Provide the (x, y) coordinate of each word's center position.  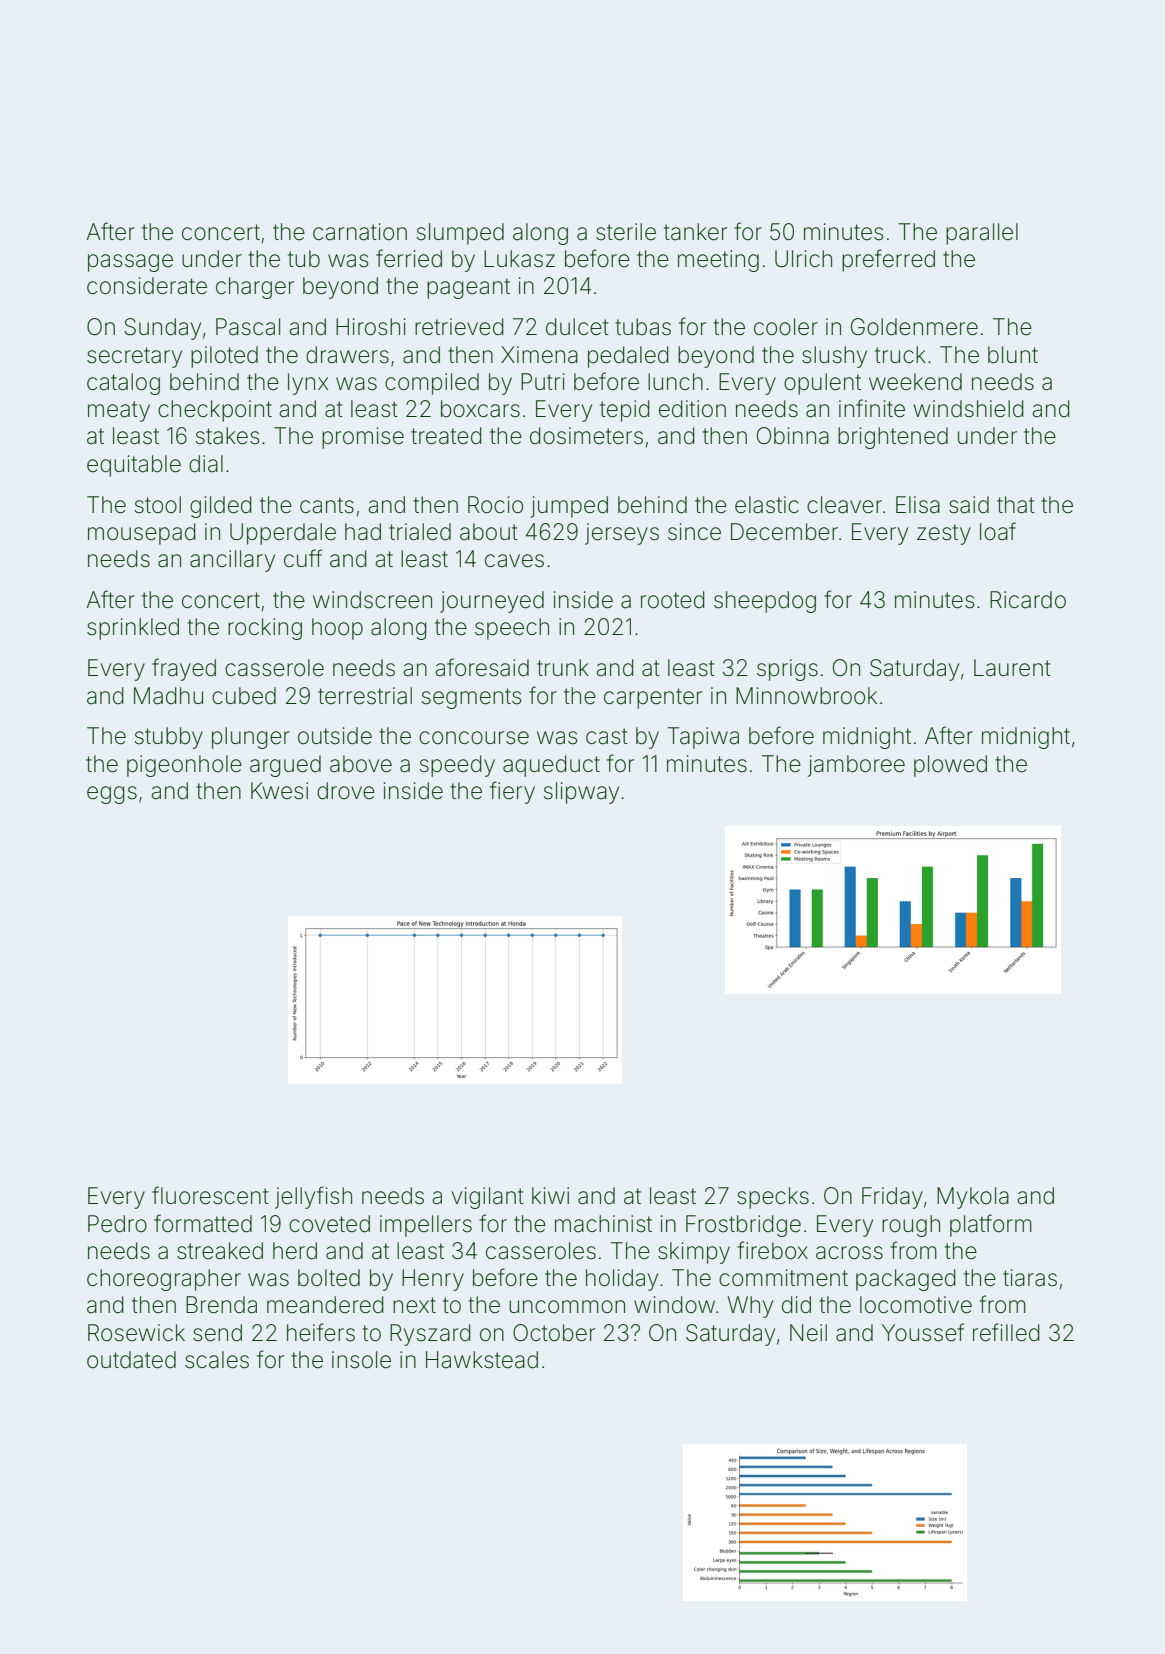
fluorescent (210, 1195)
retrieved (459, 327)
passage (130, 263)
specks (773, 1198)
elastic (767, 505)
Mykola (973, 1198)
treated (446, 436)
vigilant (488, 1198)
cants (327, 505)
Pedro (117, 1224)
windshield (969, 409)
